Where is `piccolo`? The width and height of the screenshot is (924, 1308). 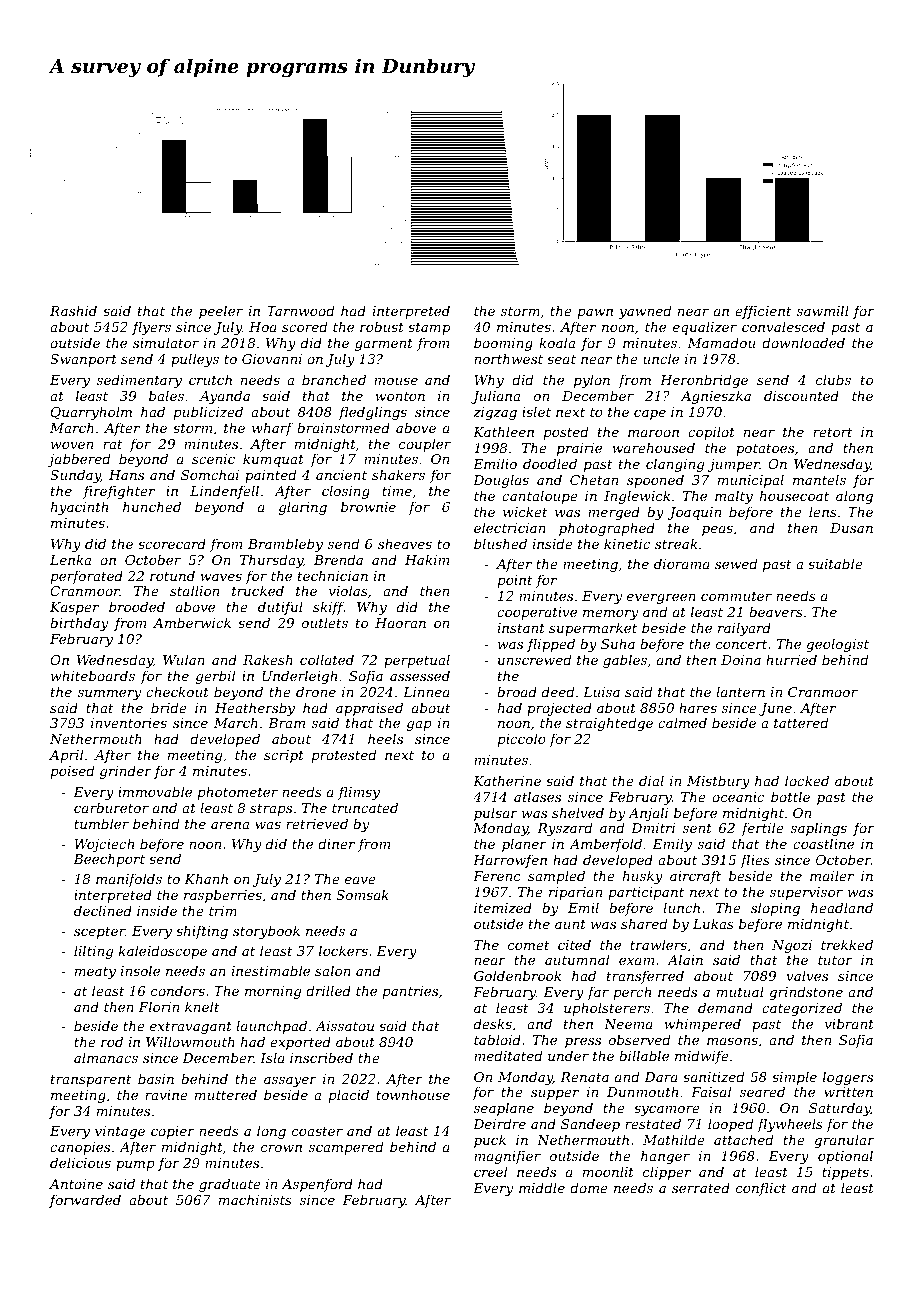
piccolo is located at coordinates (521, 740).
